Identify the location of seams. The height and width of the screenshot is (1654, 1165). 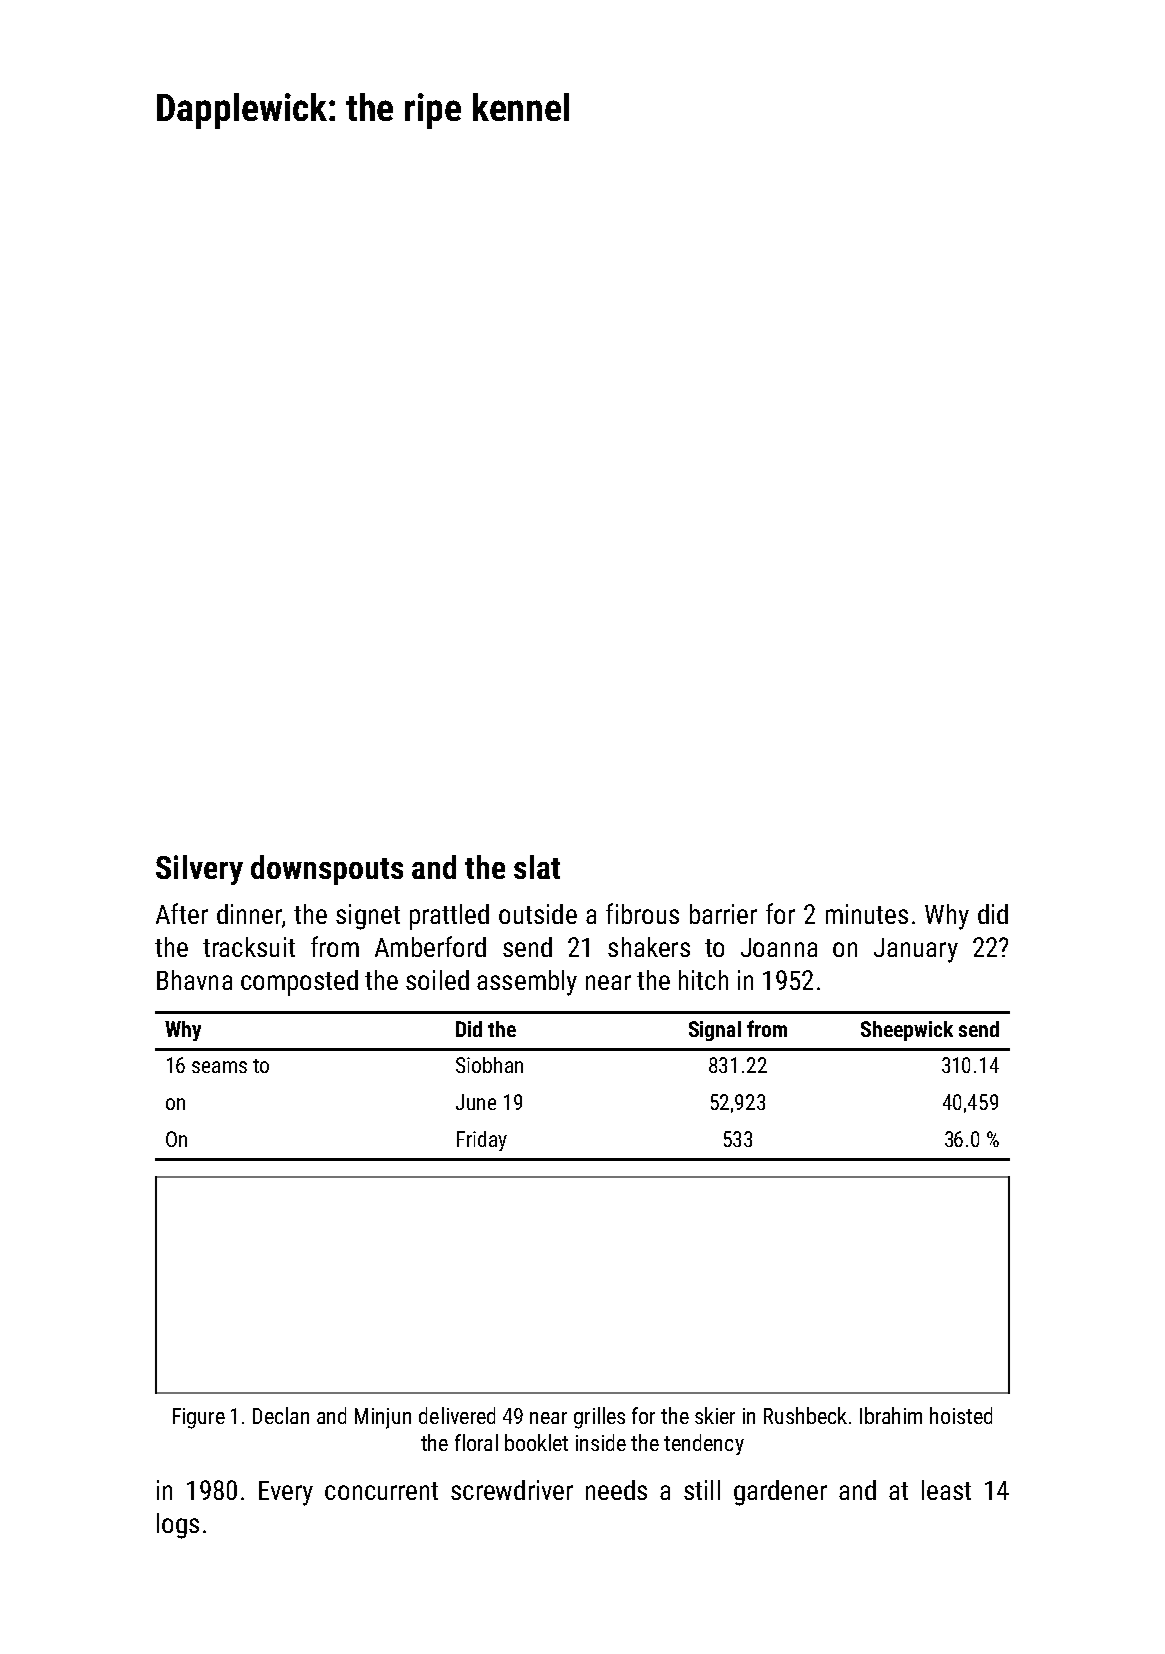
(219, 1067).
